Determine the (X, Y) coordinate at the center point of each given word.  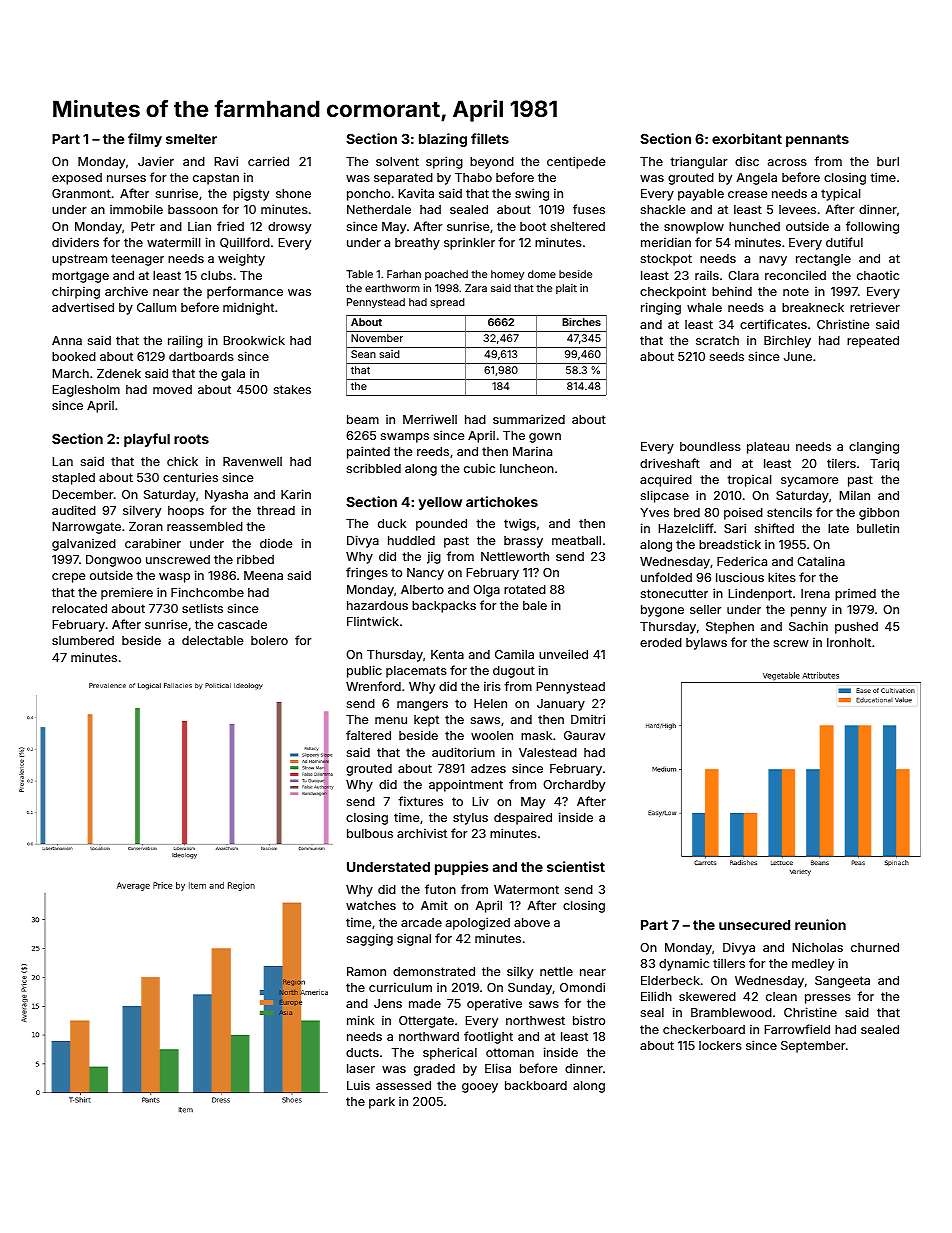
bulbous (370, 833)
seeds (727, 356)
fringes (367, 573)
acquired (666, 481)
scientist (576, 866)
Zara (476, 288)
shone (293, 193)
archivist (422, 833)
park (382, 1103)
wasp (174, 578)
